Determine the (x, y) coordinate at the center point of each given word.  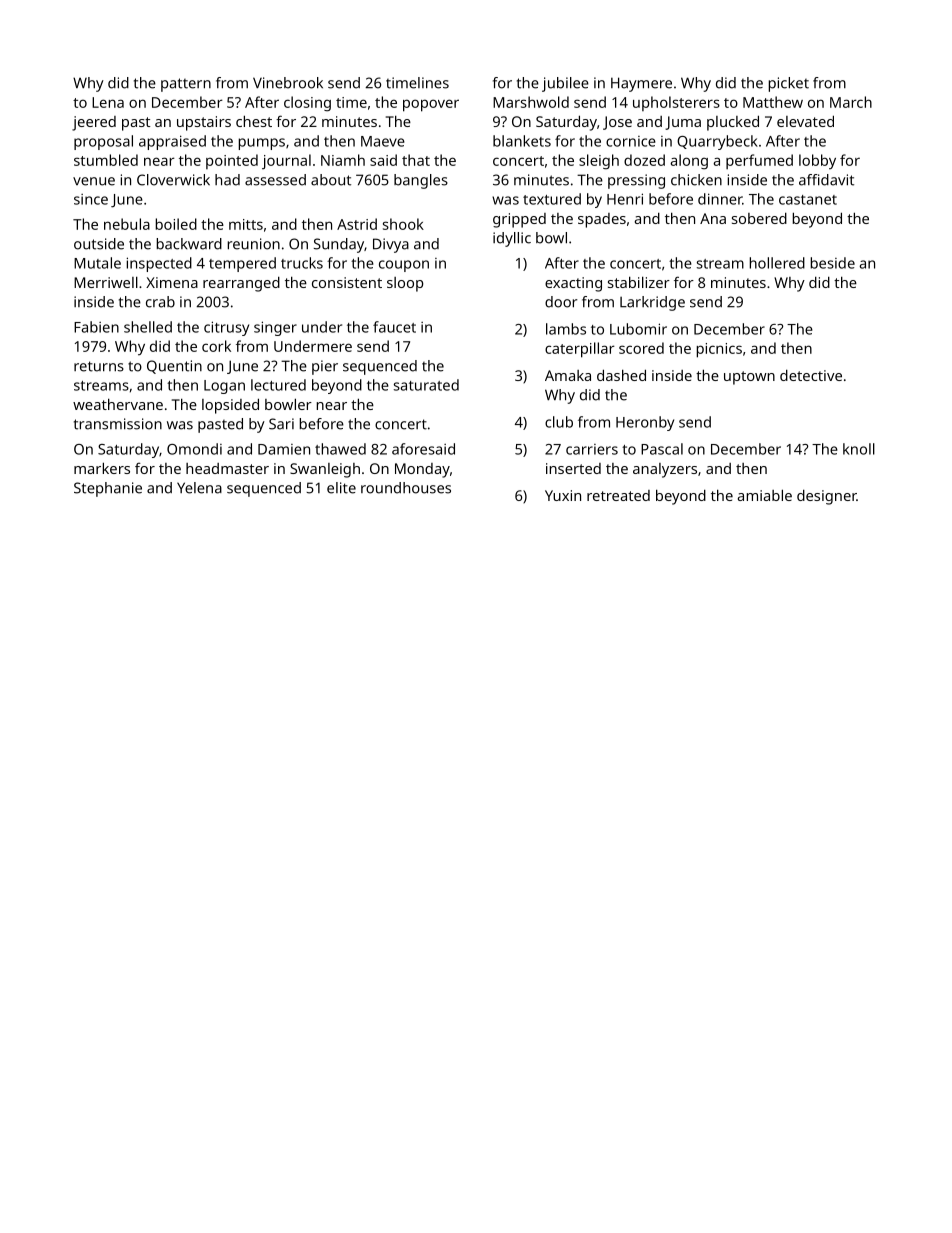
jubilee (565, 84)
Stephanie (108, 489)
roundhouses (406, 488)
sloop (405, 284)
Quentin (174, 367)
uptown (749, 378)
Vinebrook (288, 83)
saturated (426, 385)
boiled (176, 224)
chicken (696, 180)
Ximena (172, 282)
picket (788, 84)
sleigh (599, 162)
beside (832, 263)
